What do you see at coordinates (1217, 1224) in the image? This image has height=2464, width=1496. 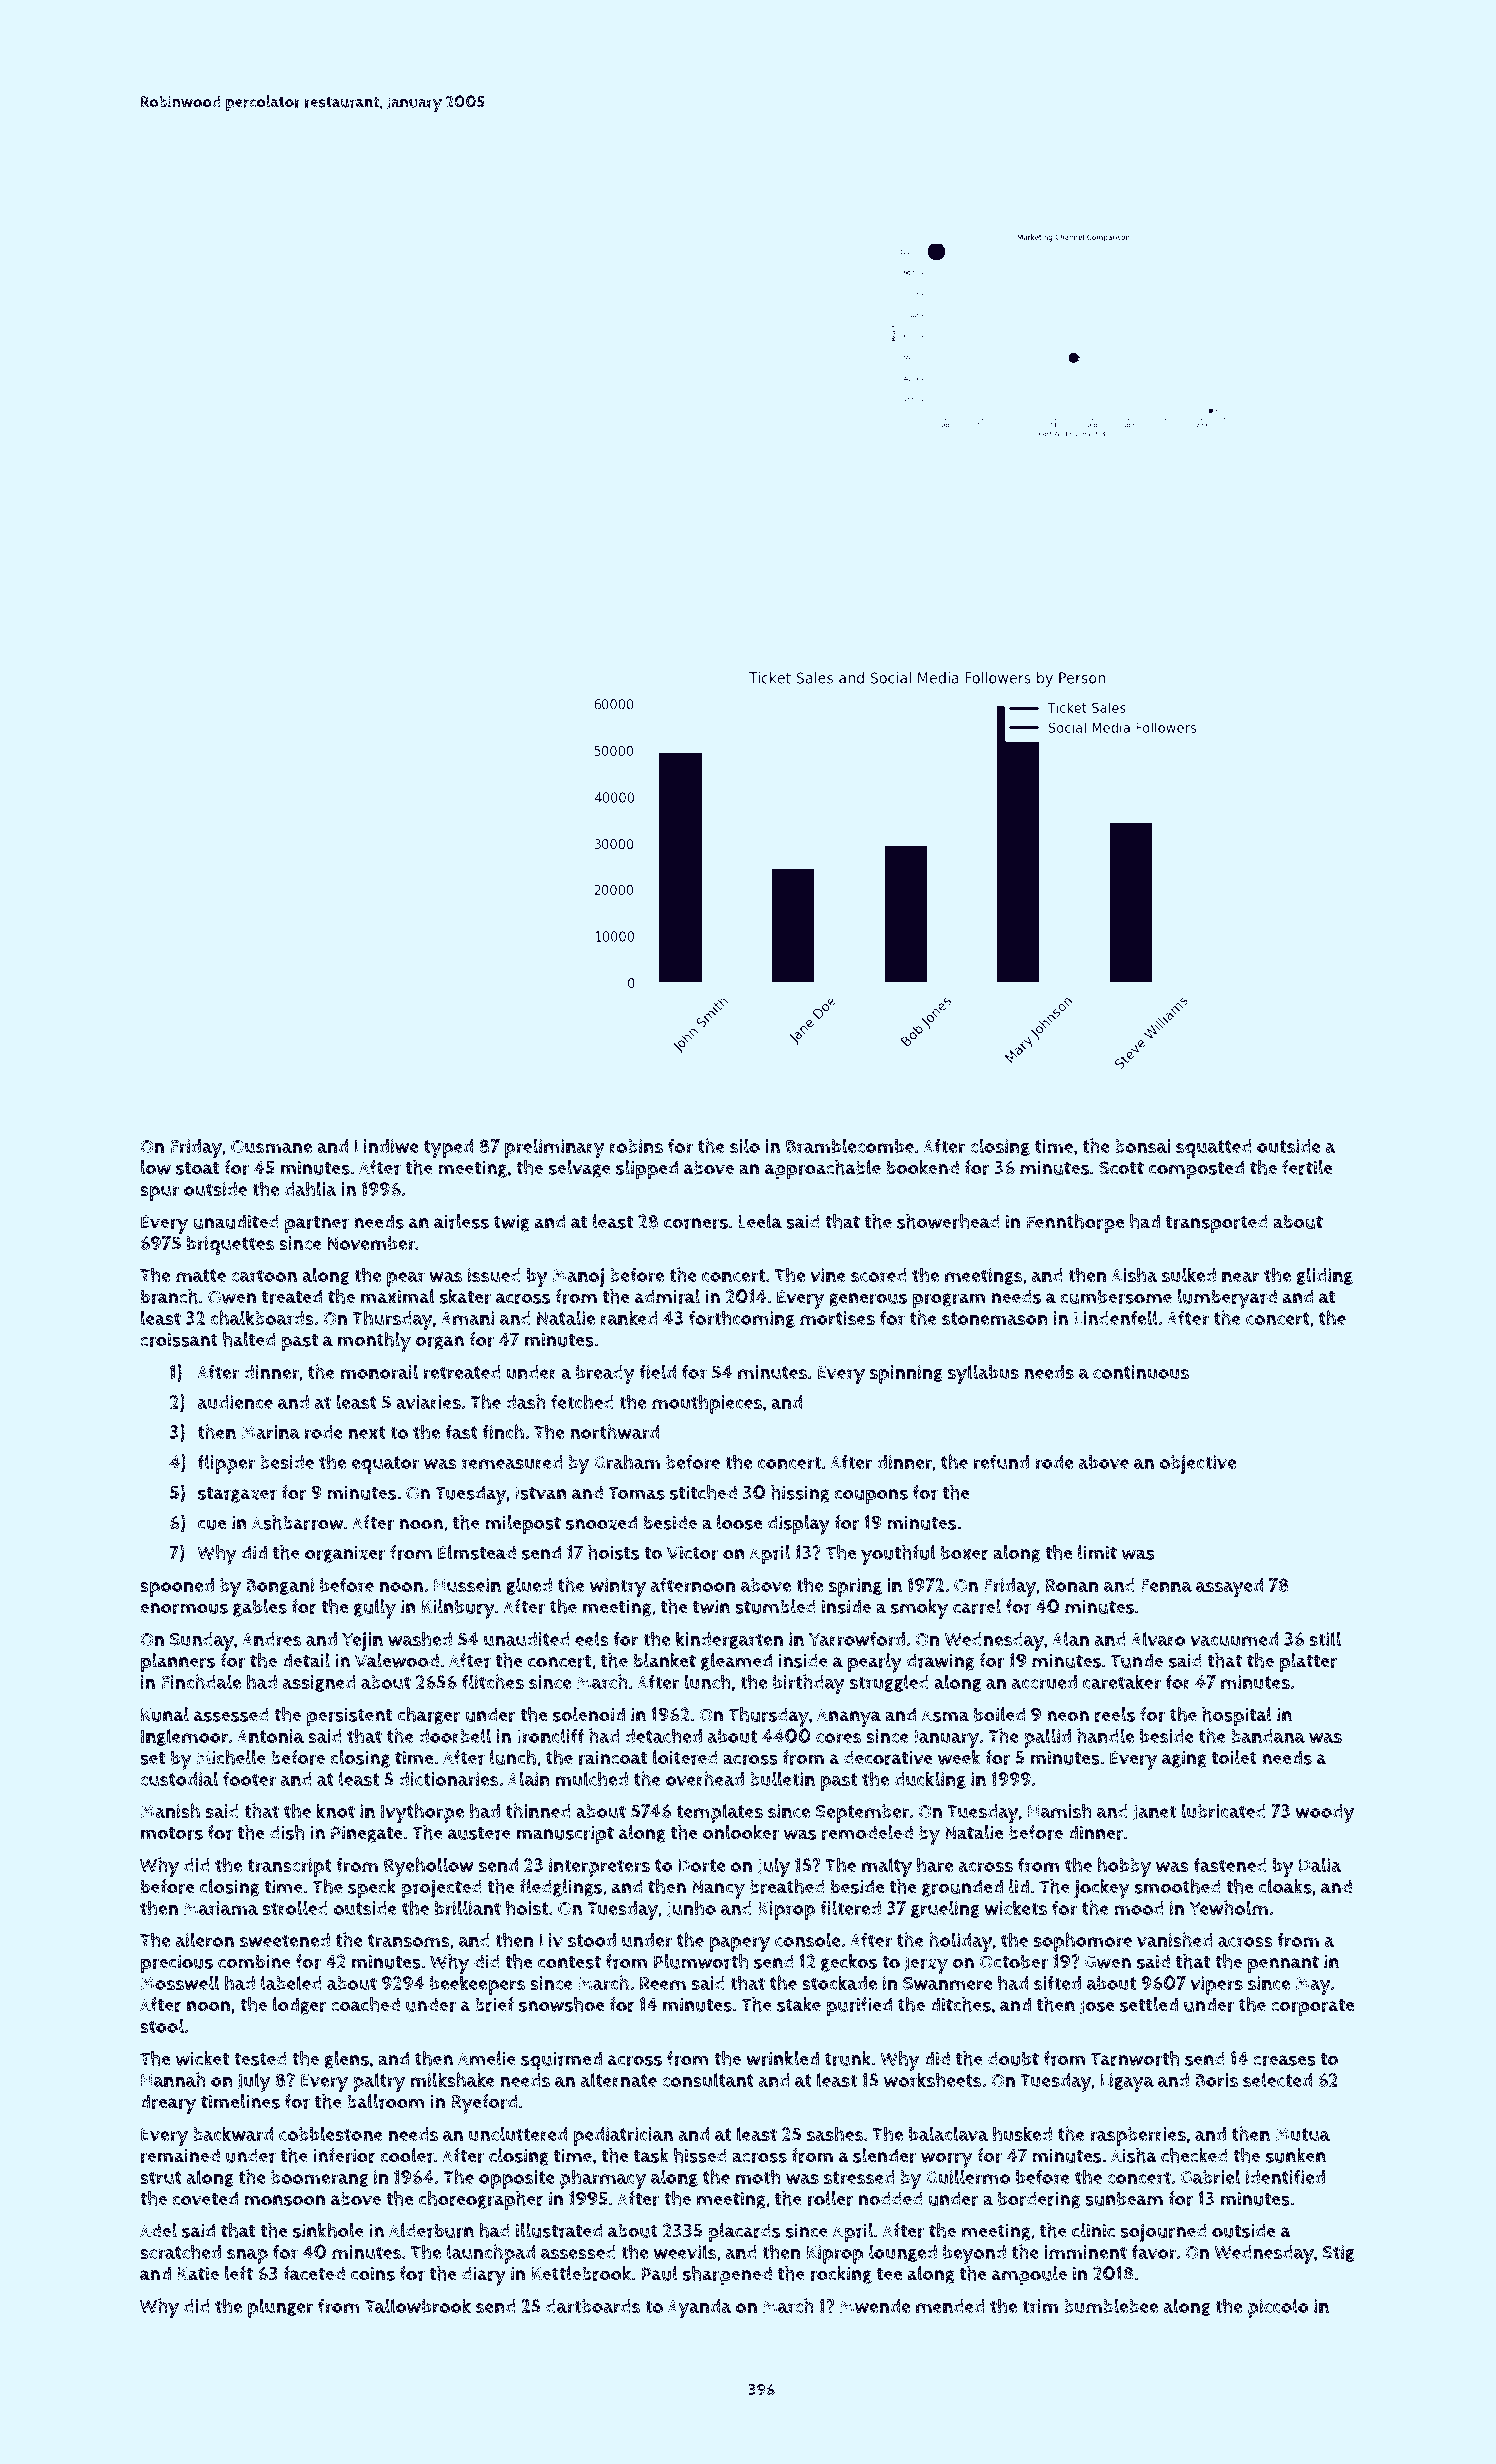 I see `transported` at bounding box center [1217, 1224].
